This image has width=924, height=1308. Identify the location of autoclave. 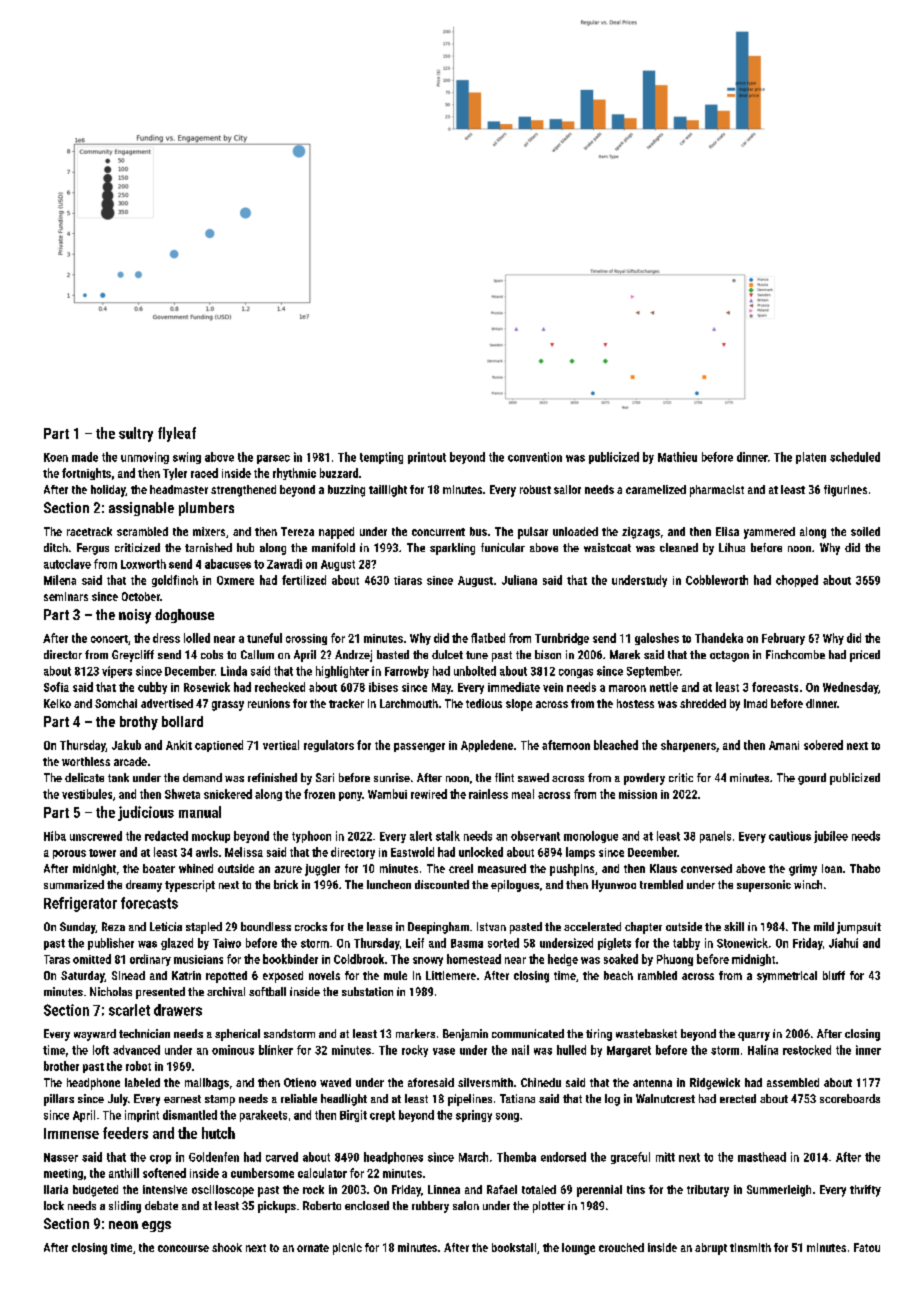
(67, 564).
